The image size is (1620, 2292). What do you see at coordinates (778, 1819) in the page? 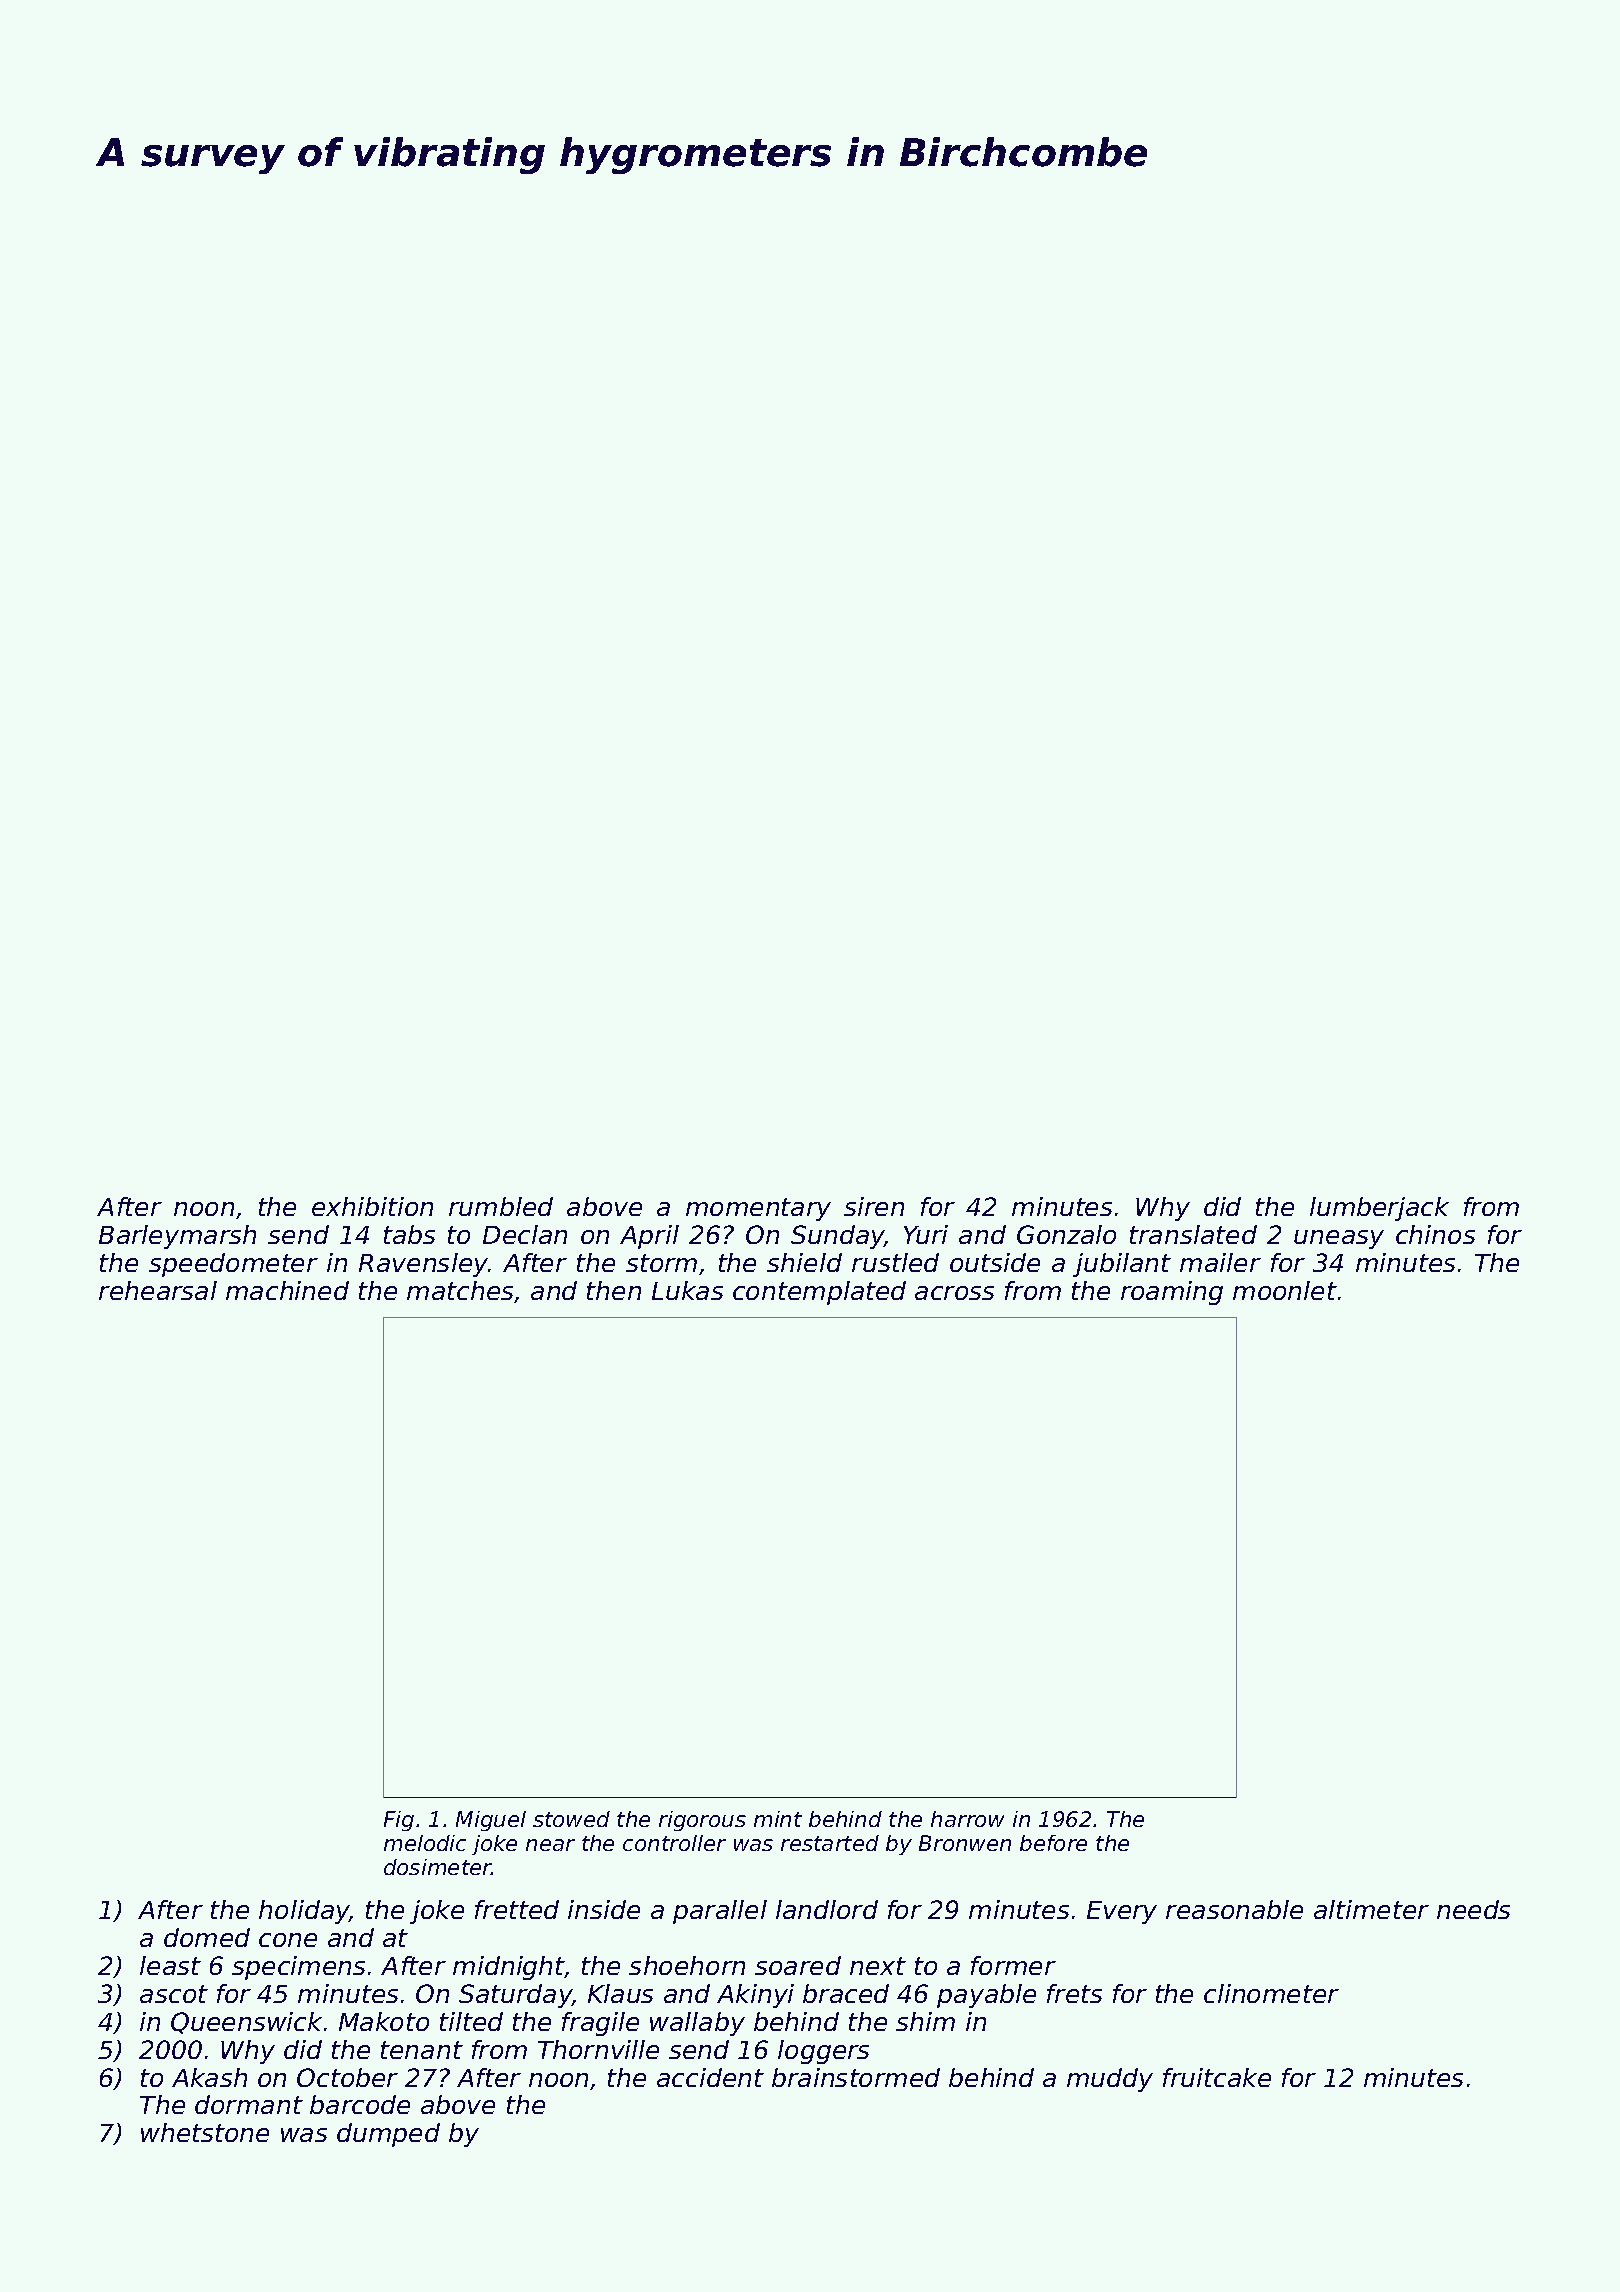
I see `mint` at bounding box center [778, 1819].
